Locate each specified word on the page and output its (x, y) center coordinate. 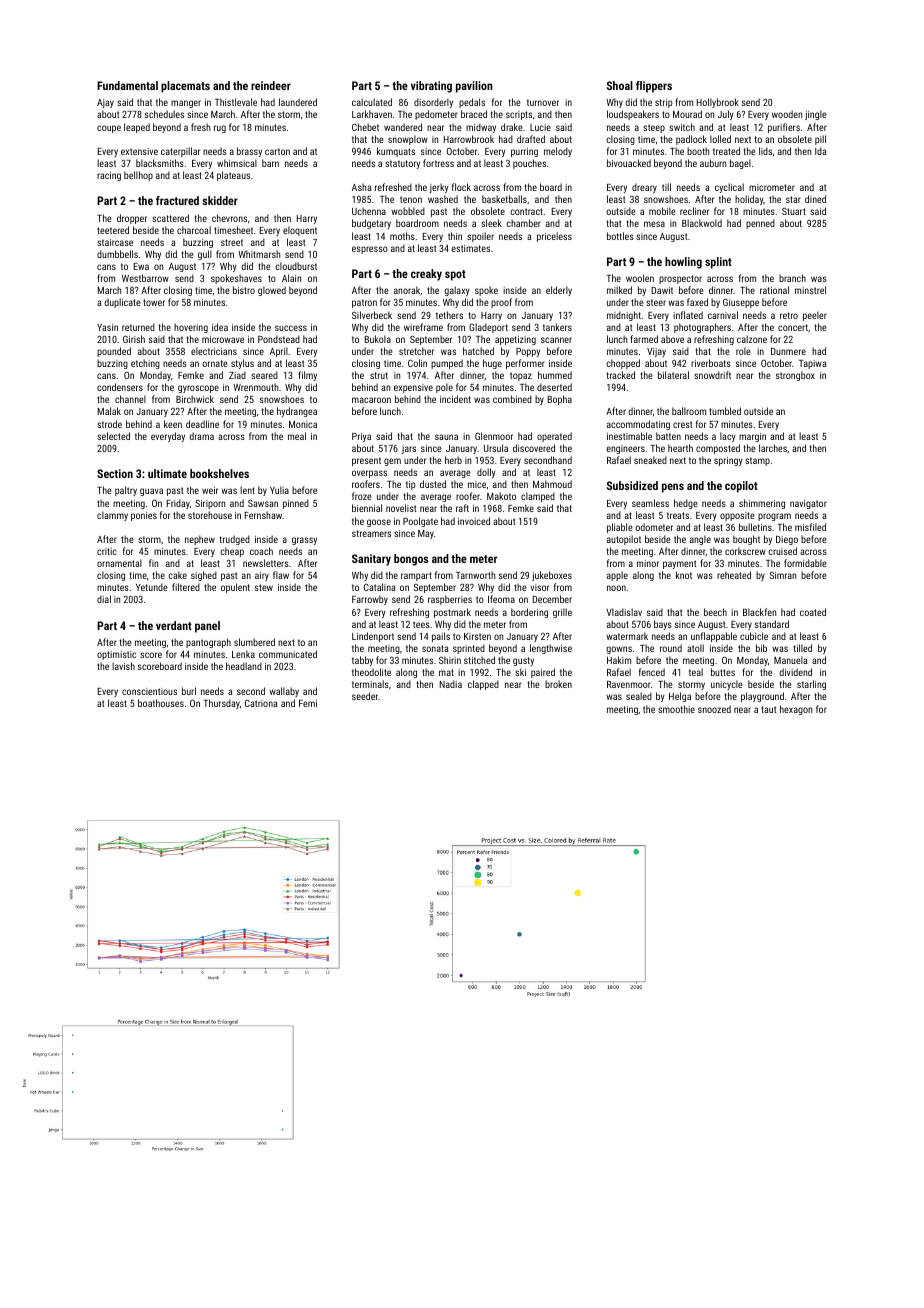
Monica (303, 424)
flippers (654, 87)
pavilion (474, 87)
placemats (185, 87)
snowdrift (712, 375)
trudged (235, 540)
